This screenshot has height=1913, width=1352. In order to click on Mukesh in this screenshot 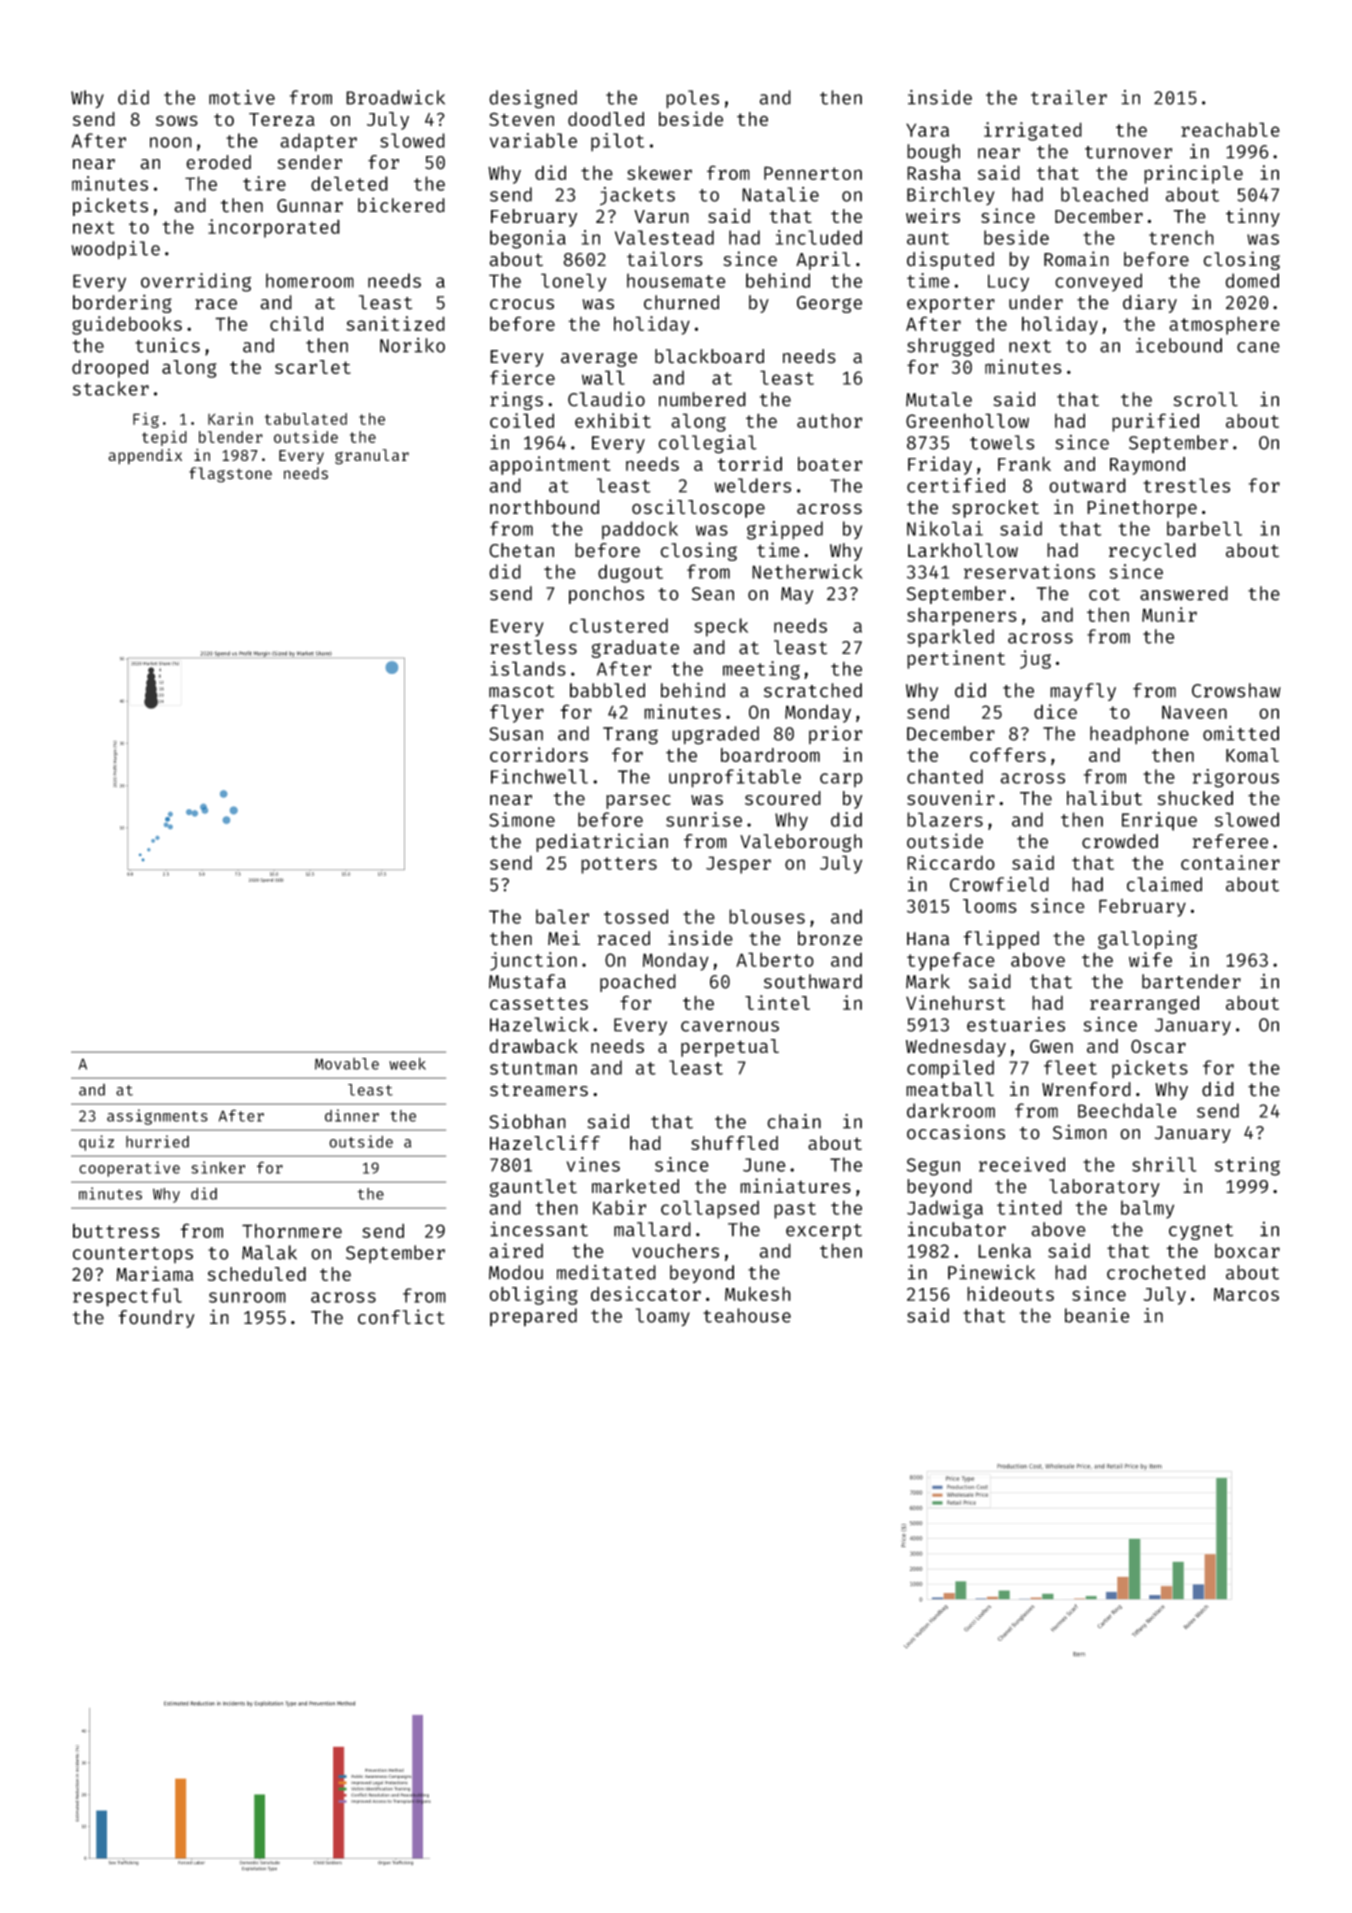, I will do `click(758, 1294)`.
